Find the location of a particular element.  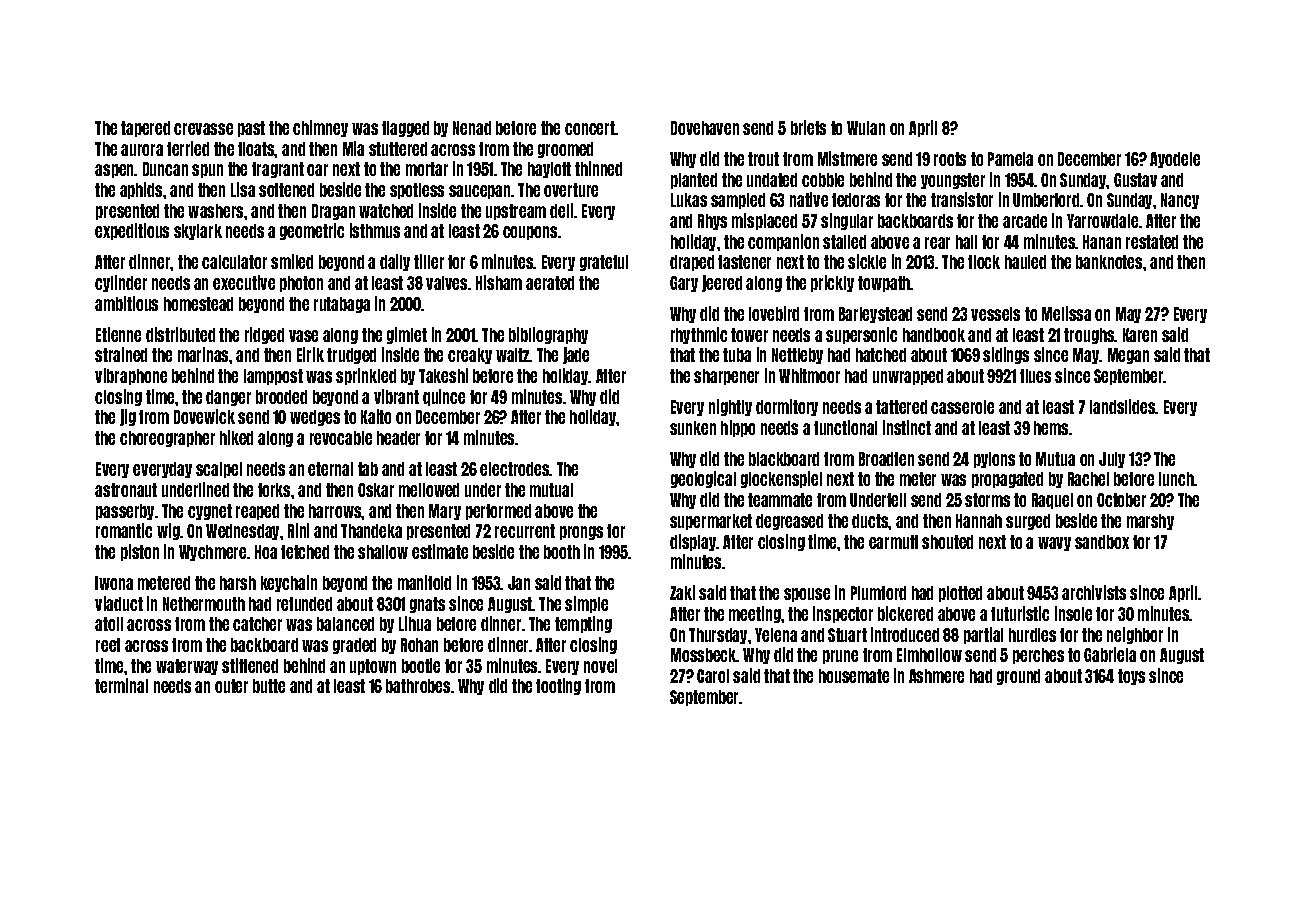

gnats is located at coordinates (427, 605).
